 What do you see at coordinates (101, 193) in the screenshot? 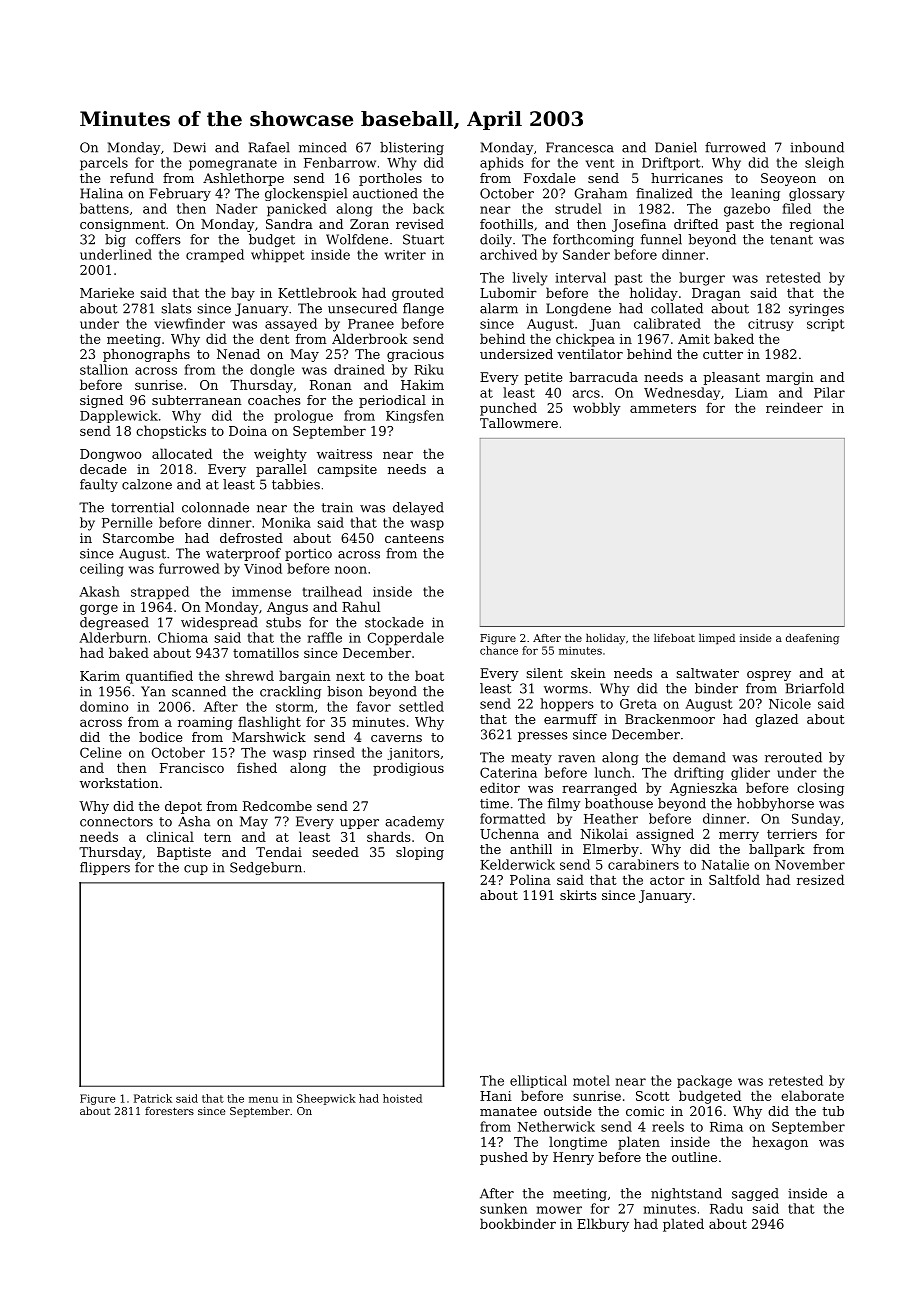
I see `Halina` at bounding box center [101, 193].
